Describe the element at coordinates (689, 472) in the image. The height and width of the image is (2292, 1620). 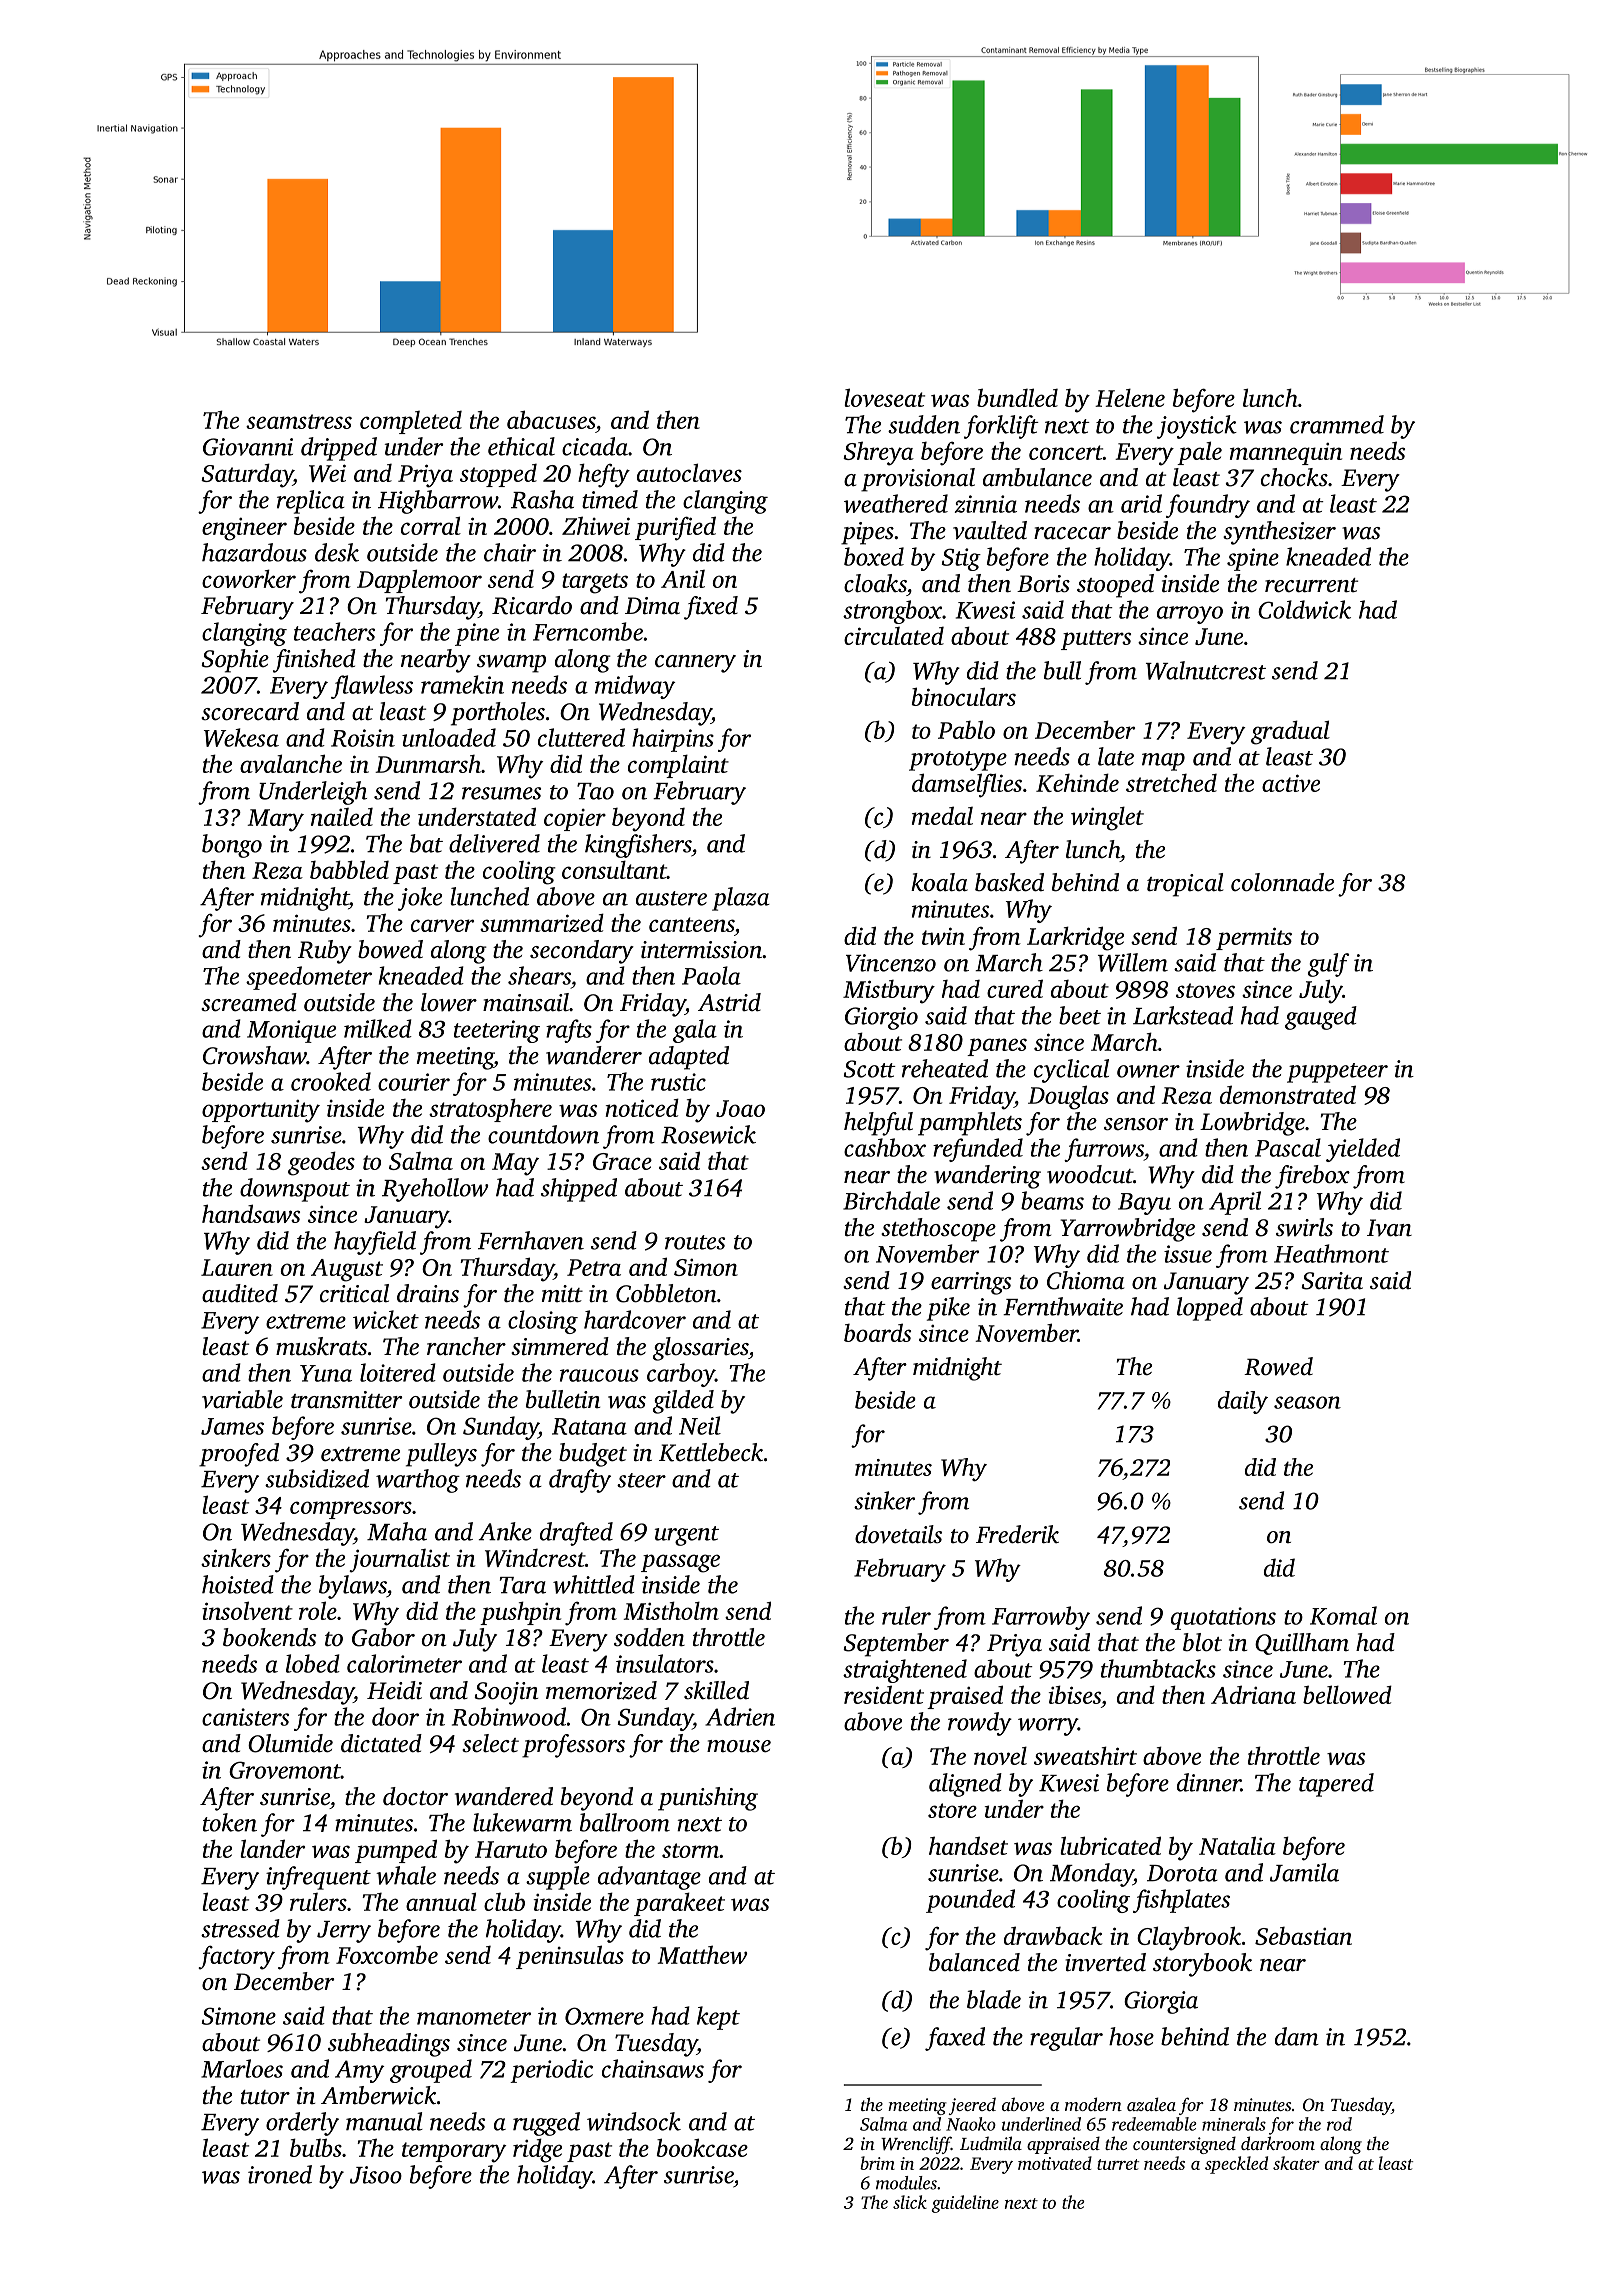
I see `autoclaves` at that location.
